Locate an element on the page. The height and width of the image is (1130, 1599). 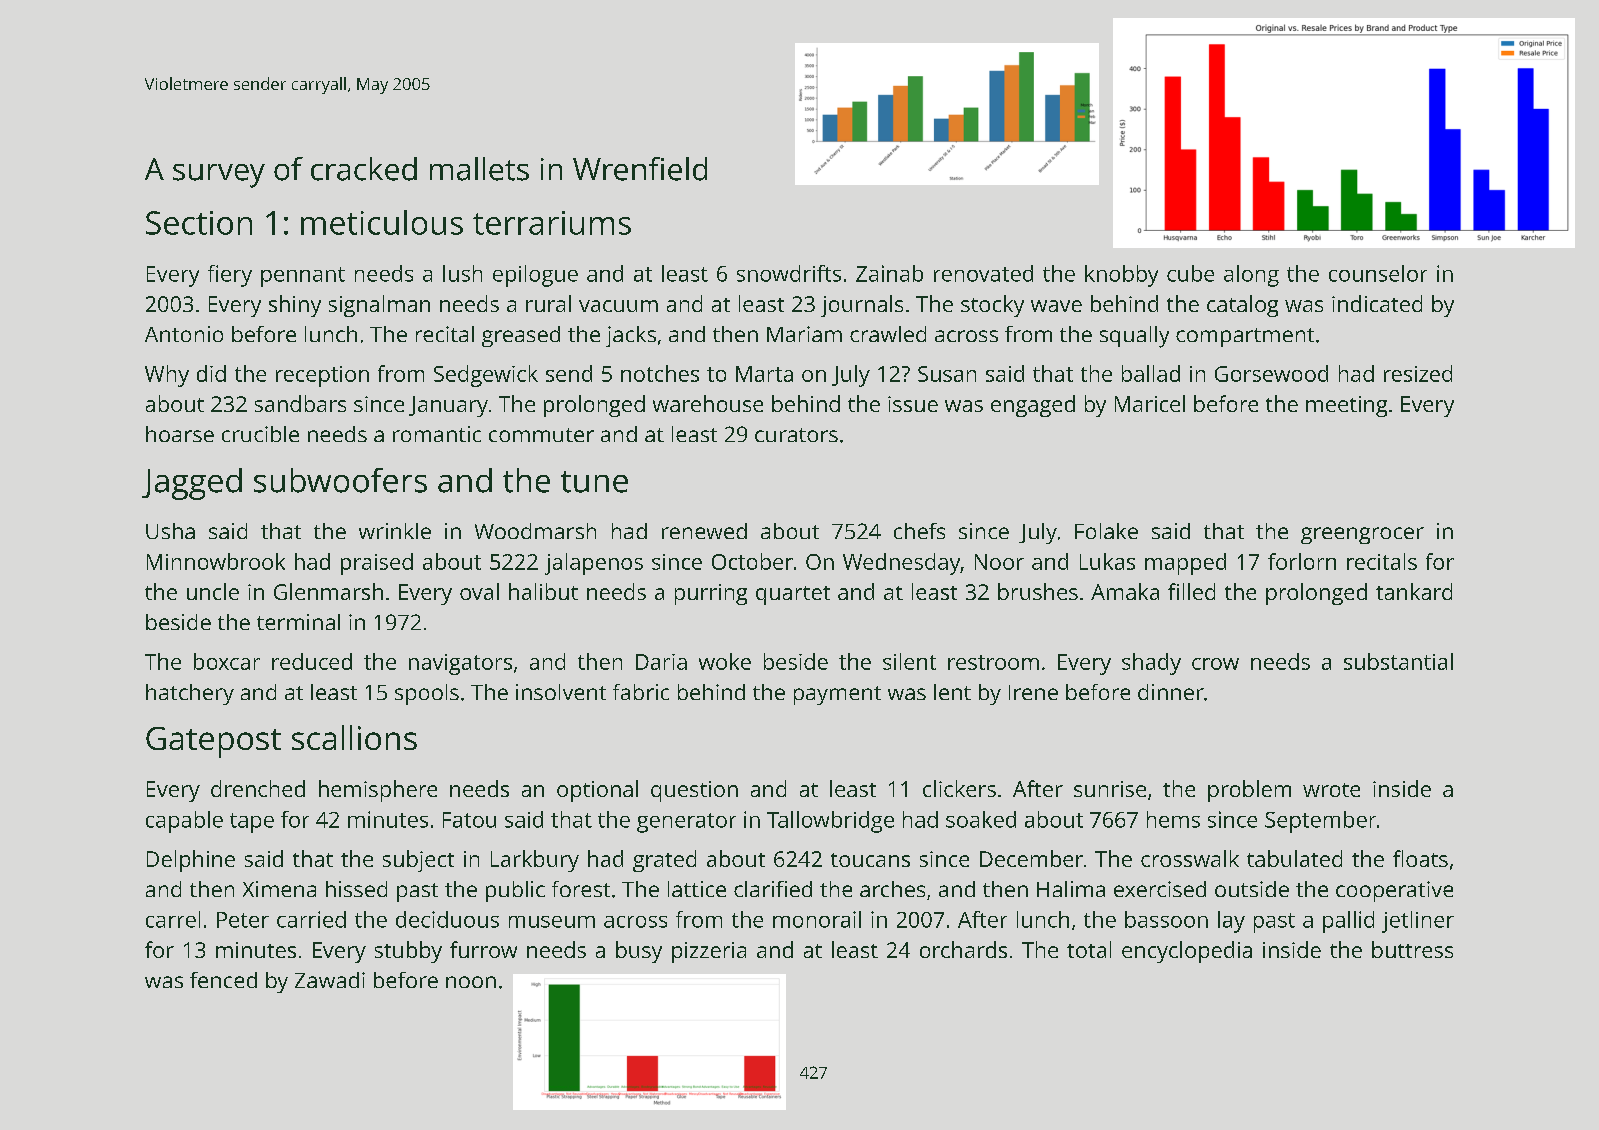
warehouse is located at coordinates (708, 403).
